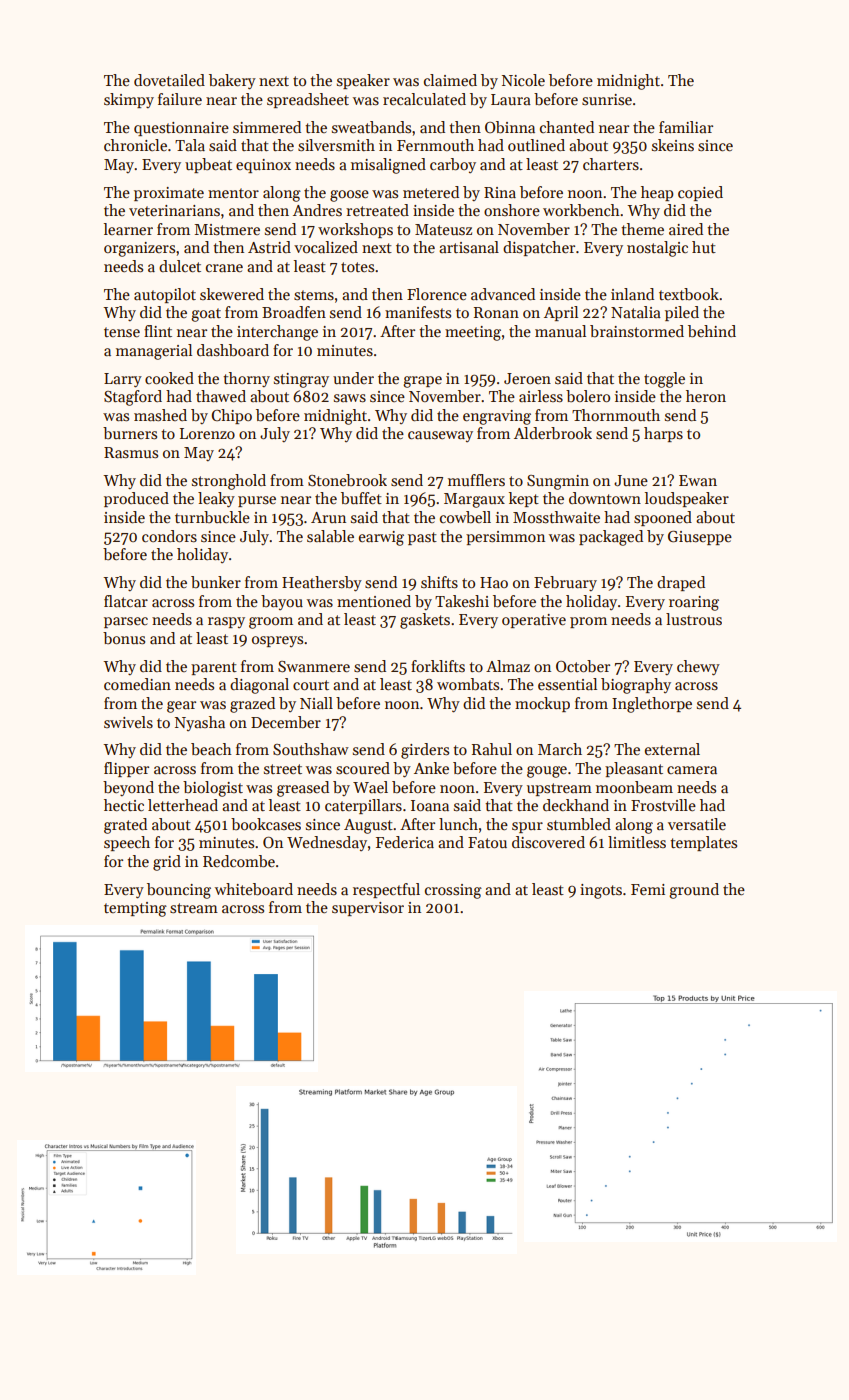 The image size is (849, 1400). What do you see at coordinates (283, 769) in the document?
I see `street` at bounding box center [283, 769].
